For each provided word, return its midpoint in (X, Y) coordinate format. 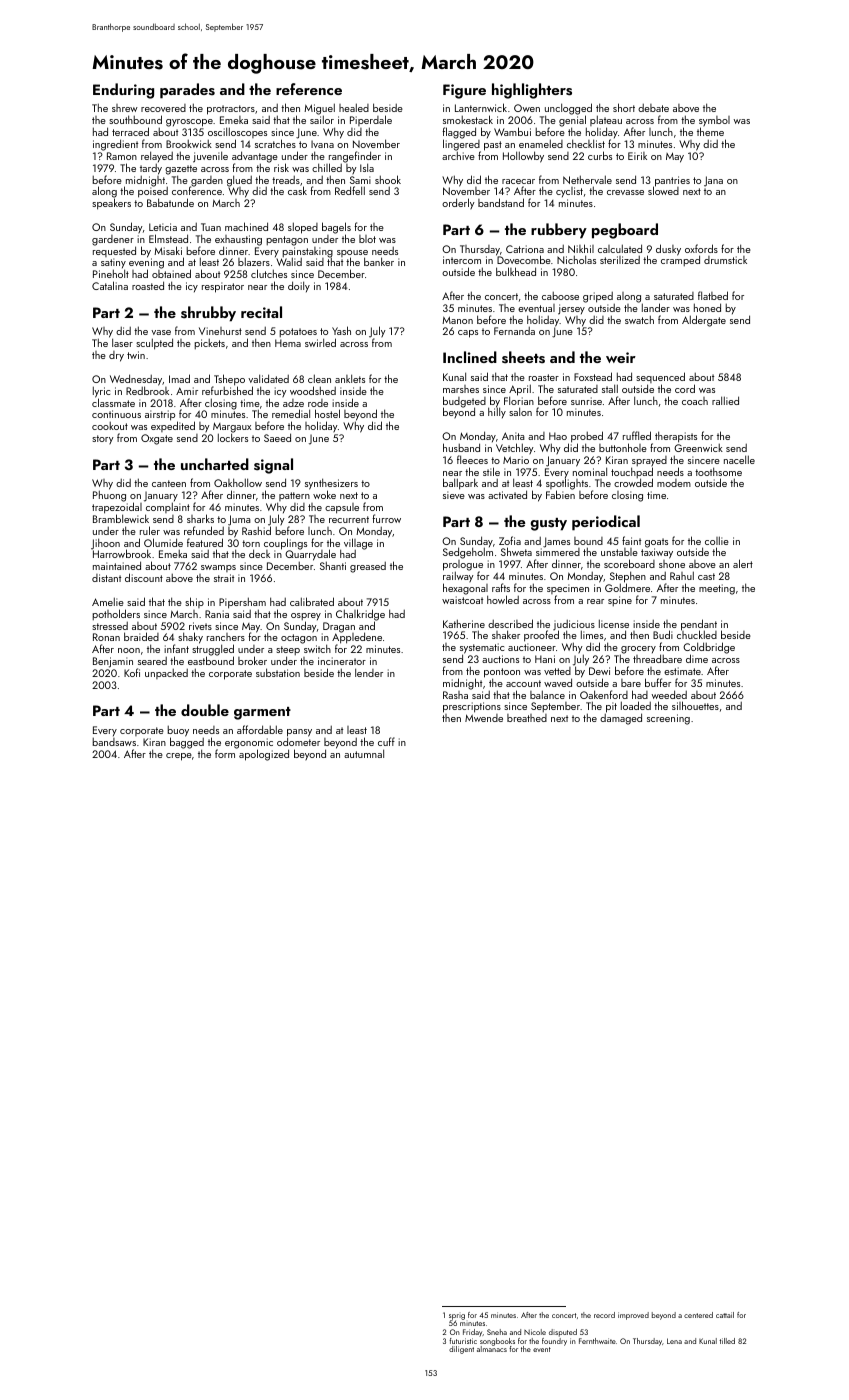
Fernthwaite (597, 1341)
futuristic (463, 1341)
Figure (464, 91)
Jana (713, 181)
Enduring (123, 91)
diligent (461, 1350)
